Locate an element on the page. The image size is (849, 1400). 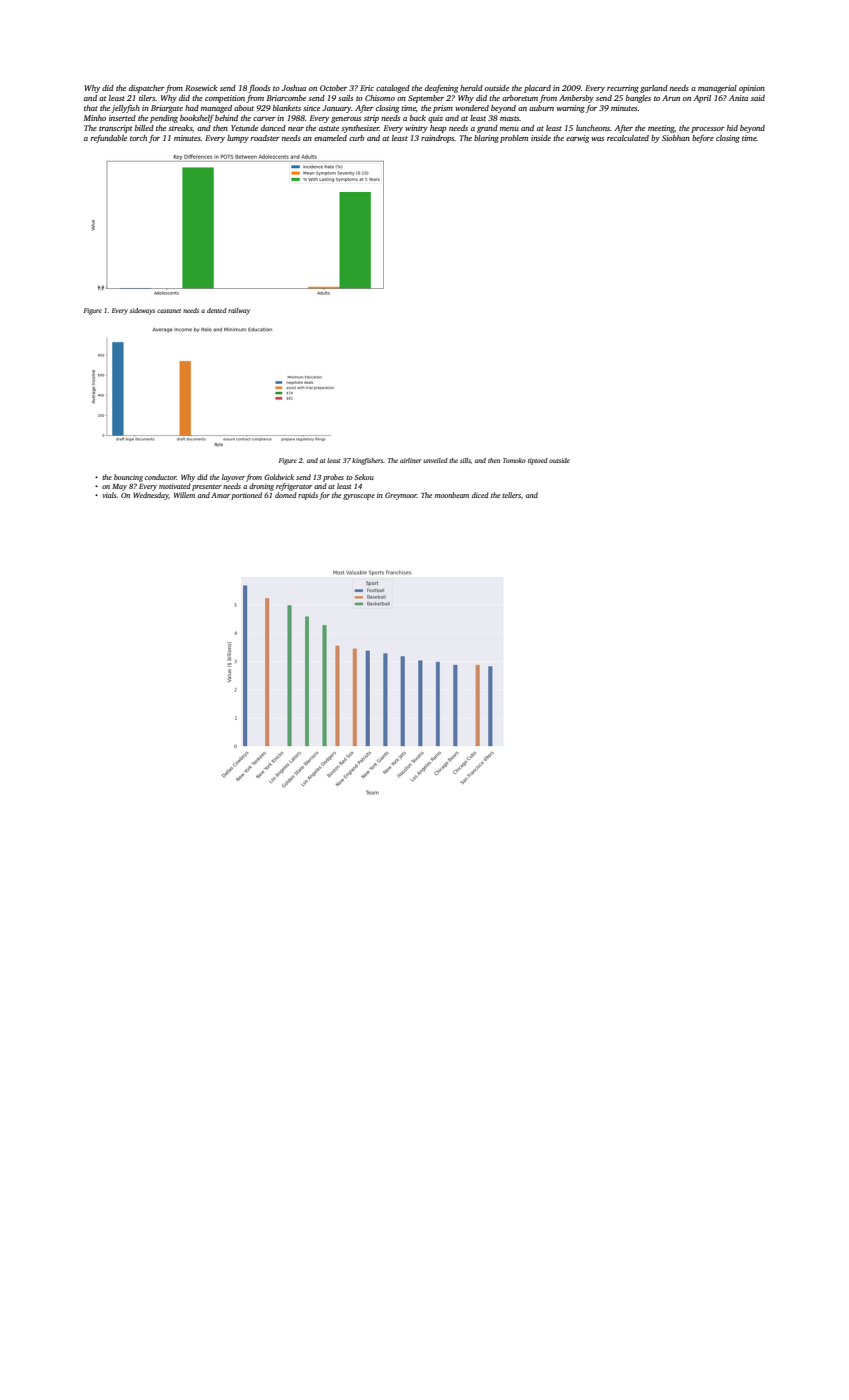
railway is located at coordinates (239, 311).
